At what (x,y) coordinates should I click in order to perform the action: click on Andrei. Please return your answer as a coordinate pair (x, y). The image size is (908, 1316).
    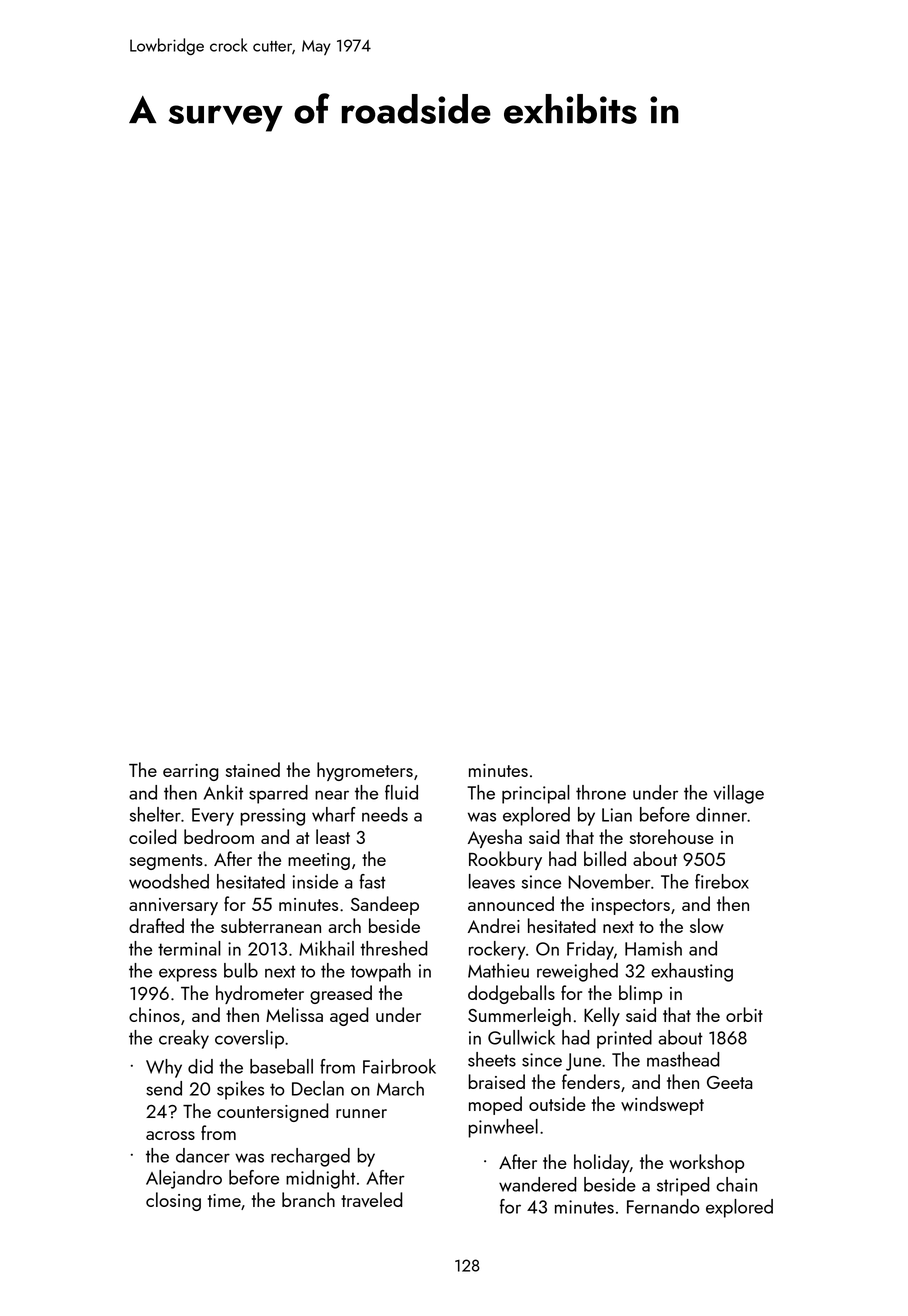
    Looking at the image, I should click on (494, 925).
